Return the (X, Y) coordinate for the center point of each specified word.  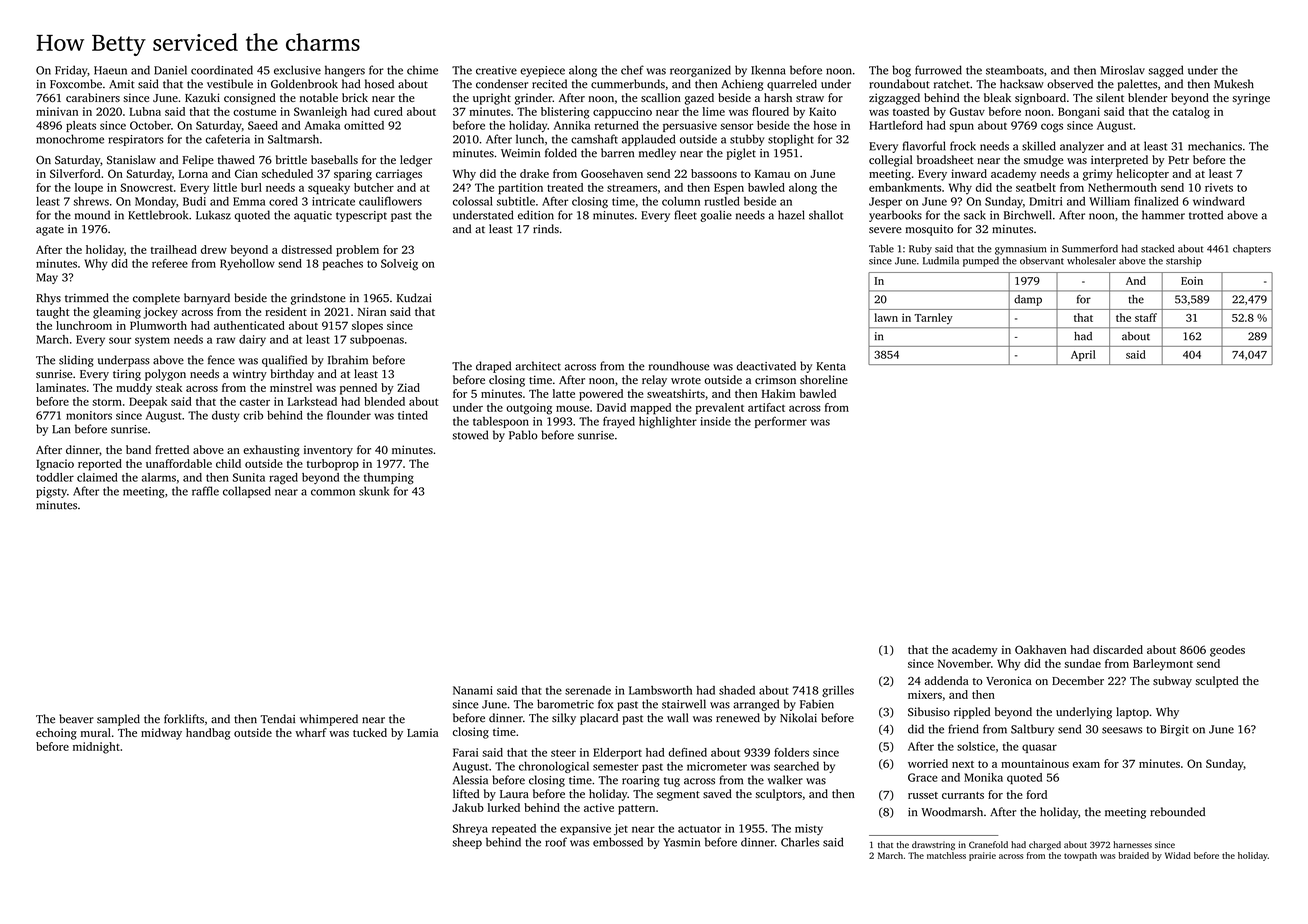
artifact (766, 407)
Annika (572, 125)
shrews (91, 201)
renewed (738, 718)
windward (1219, 201)
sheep (467, 843)
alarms (159, 477)
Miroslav (1122, 70)
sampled (118, 720)
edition (536, 215)
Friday (71, 71)
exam (1086, 765)
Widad (1178, 855)
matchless (946, 855)
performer (781, 422)
